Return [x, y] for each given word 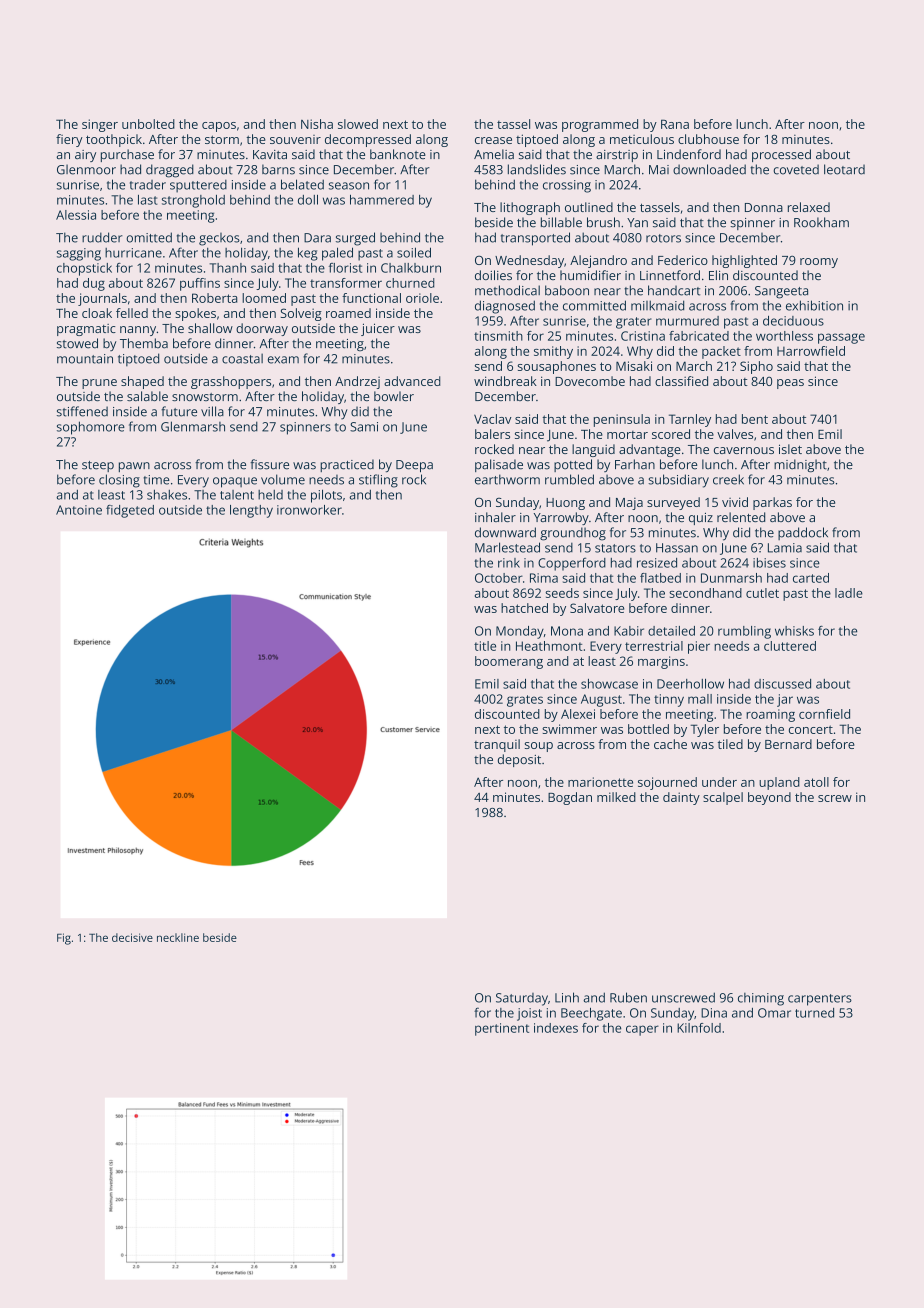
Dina [714, 1013]
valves [735, 434]
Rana [675, 124]
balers [492, 434]
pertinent [502, 1029]
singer [100, 125]
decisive [132, 937]
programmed [600, 125]
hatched [524, 608]
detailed [671, 631]
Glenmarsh [193, 426]
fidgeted [130, 511]
